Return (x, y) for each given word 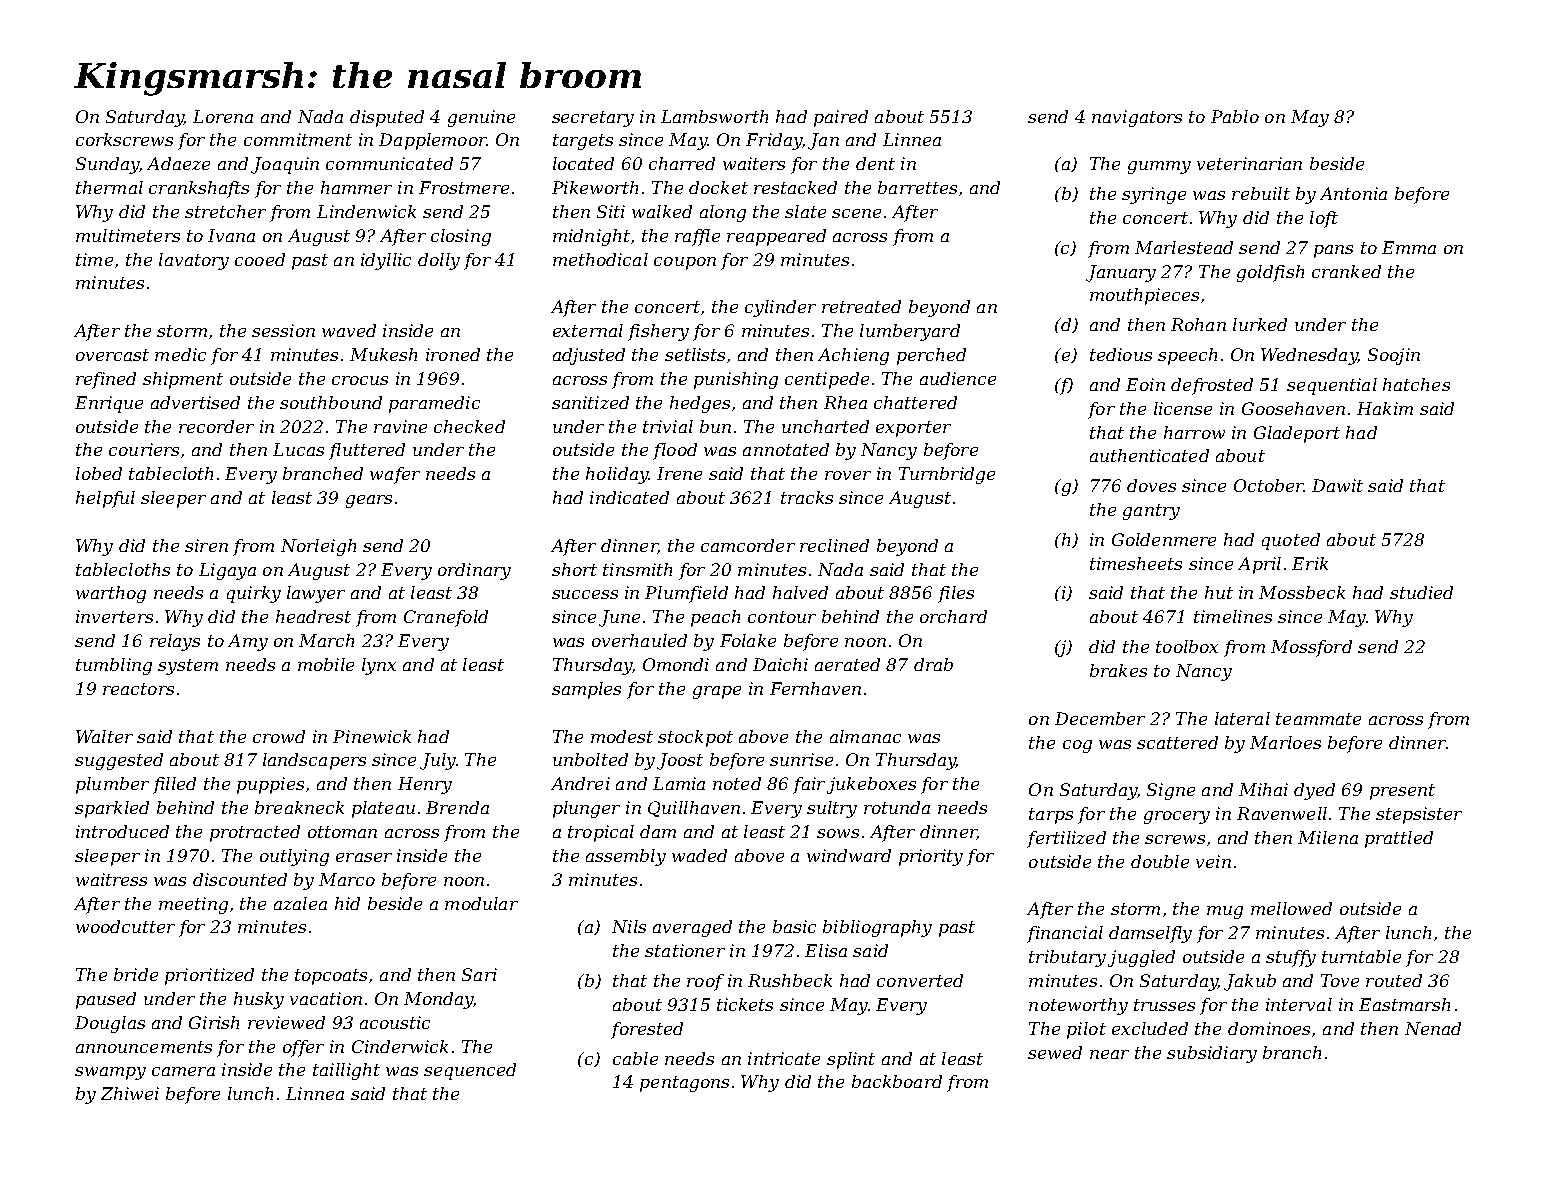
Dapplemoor (433, 141)
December (1100, 718)
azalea (300, 903)
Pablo (1235, 116)
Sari (479, 974)
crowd (279, 736)
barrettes (917, 187)
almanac (865, 736)
